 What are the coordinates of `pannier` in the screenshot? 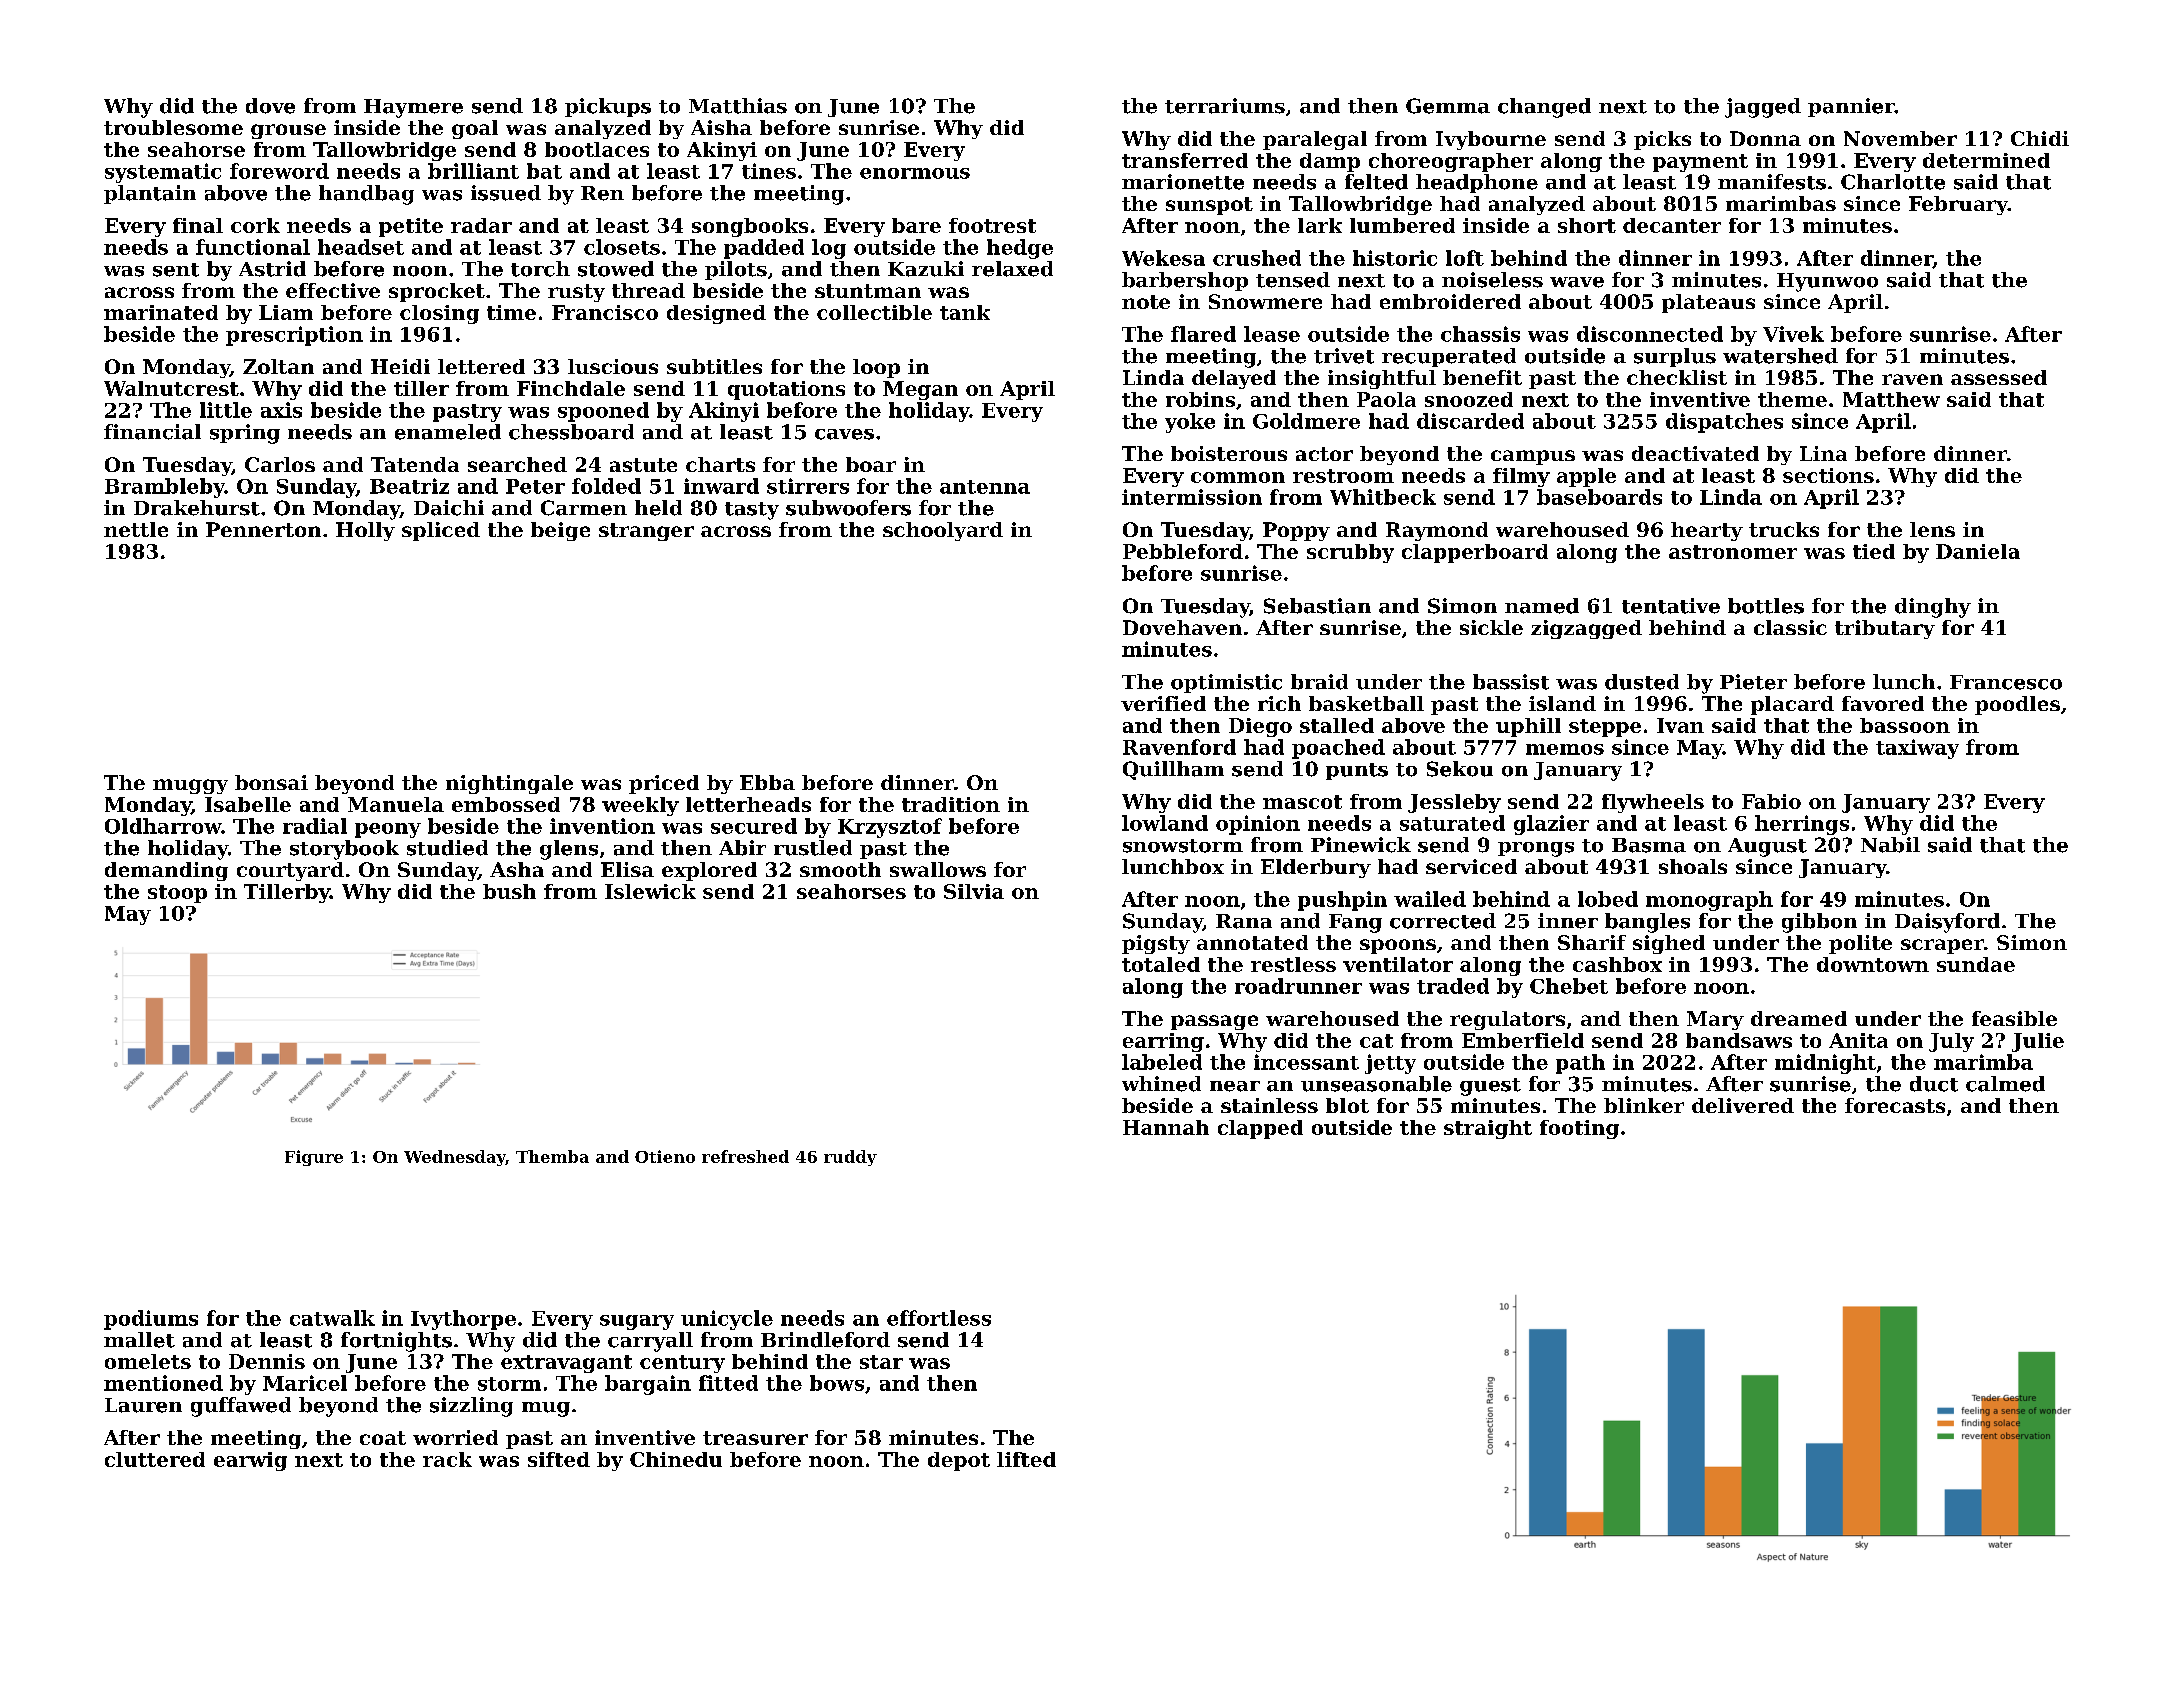 It's located at (1851, 107).
